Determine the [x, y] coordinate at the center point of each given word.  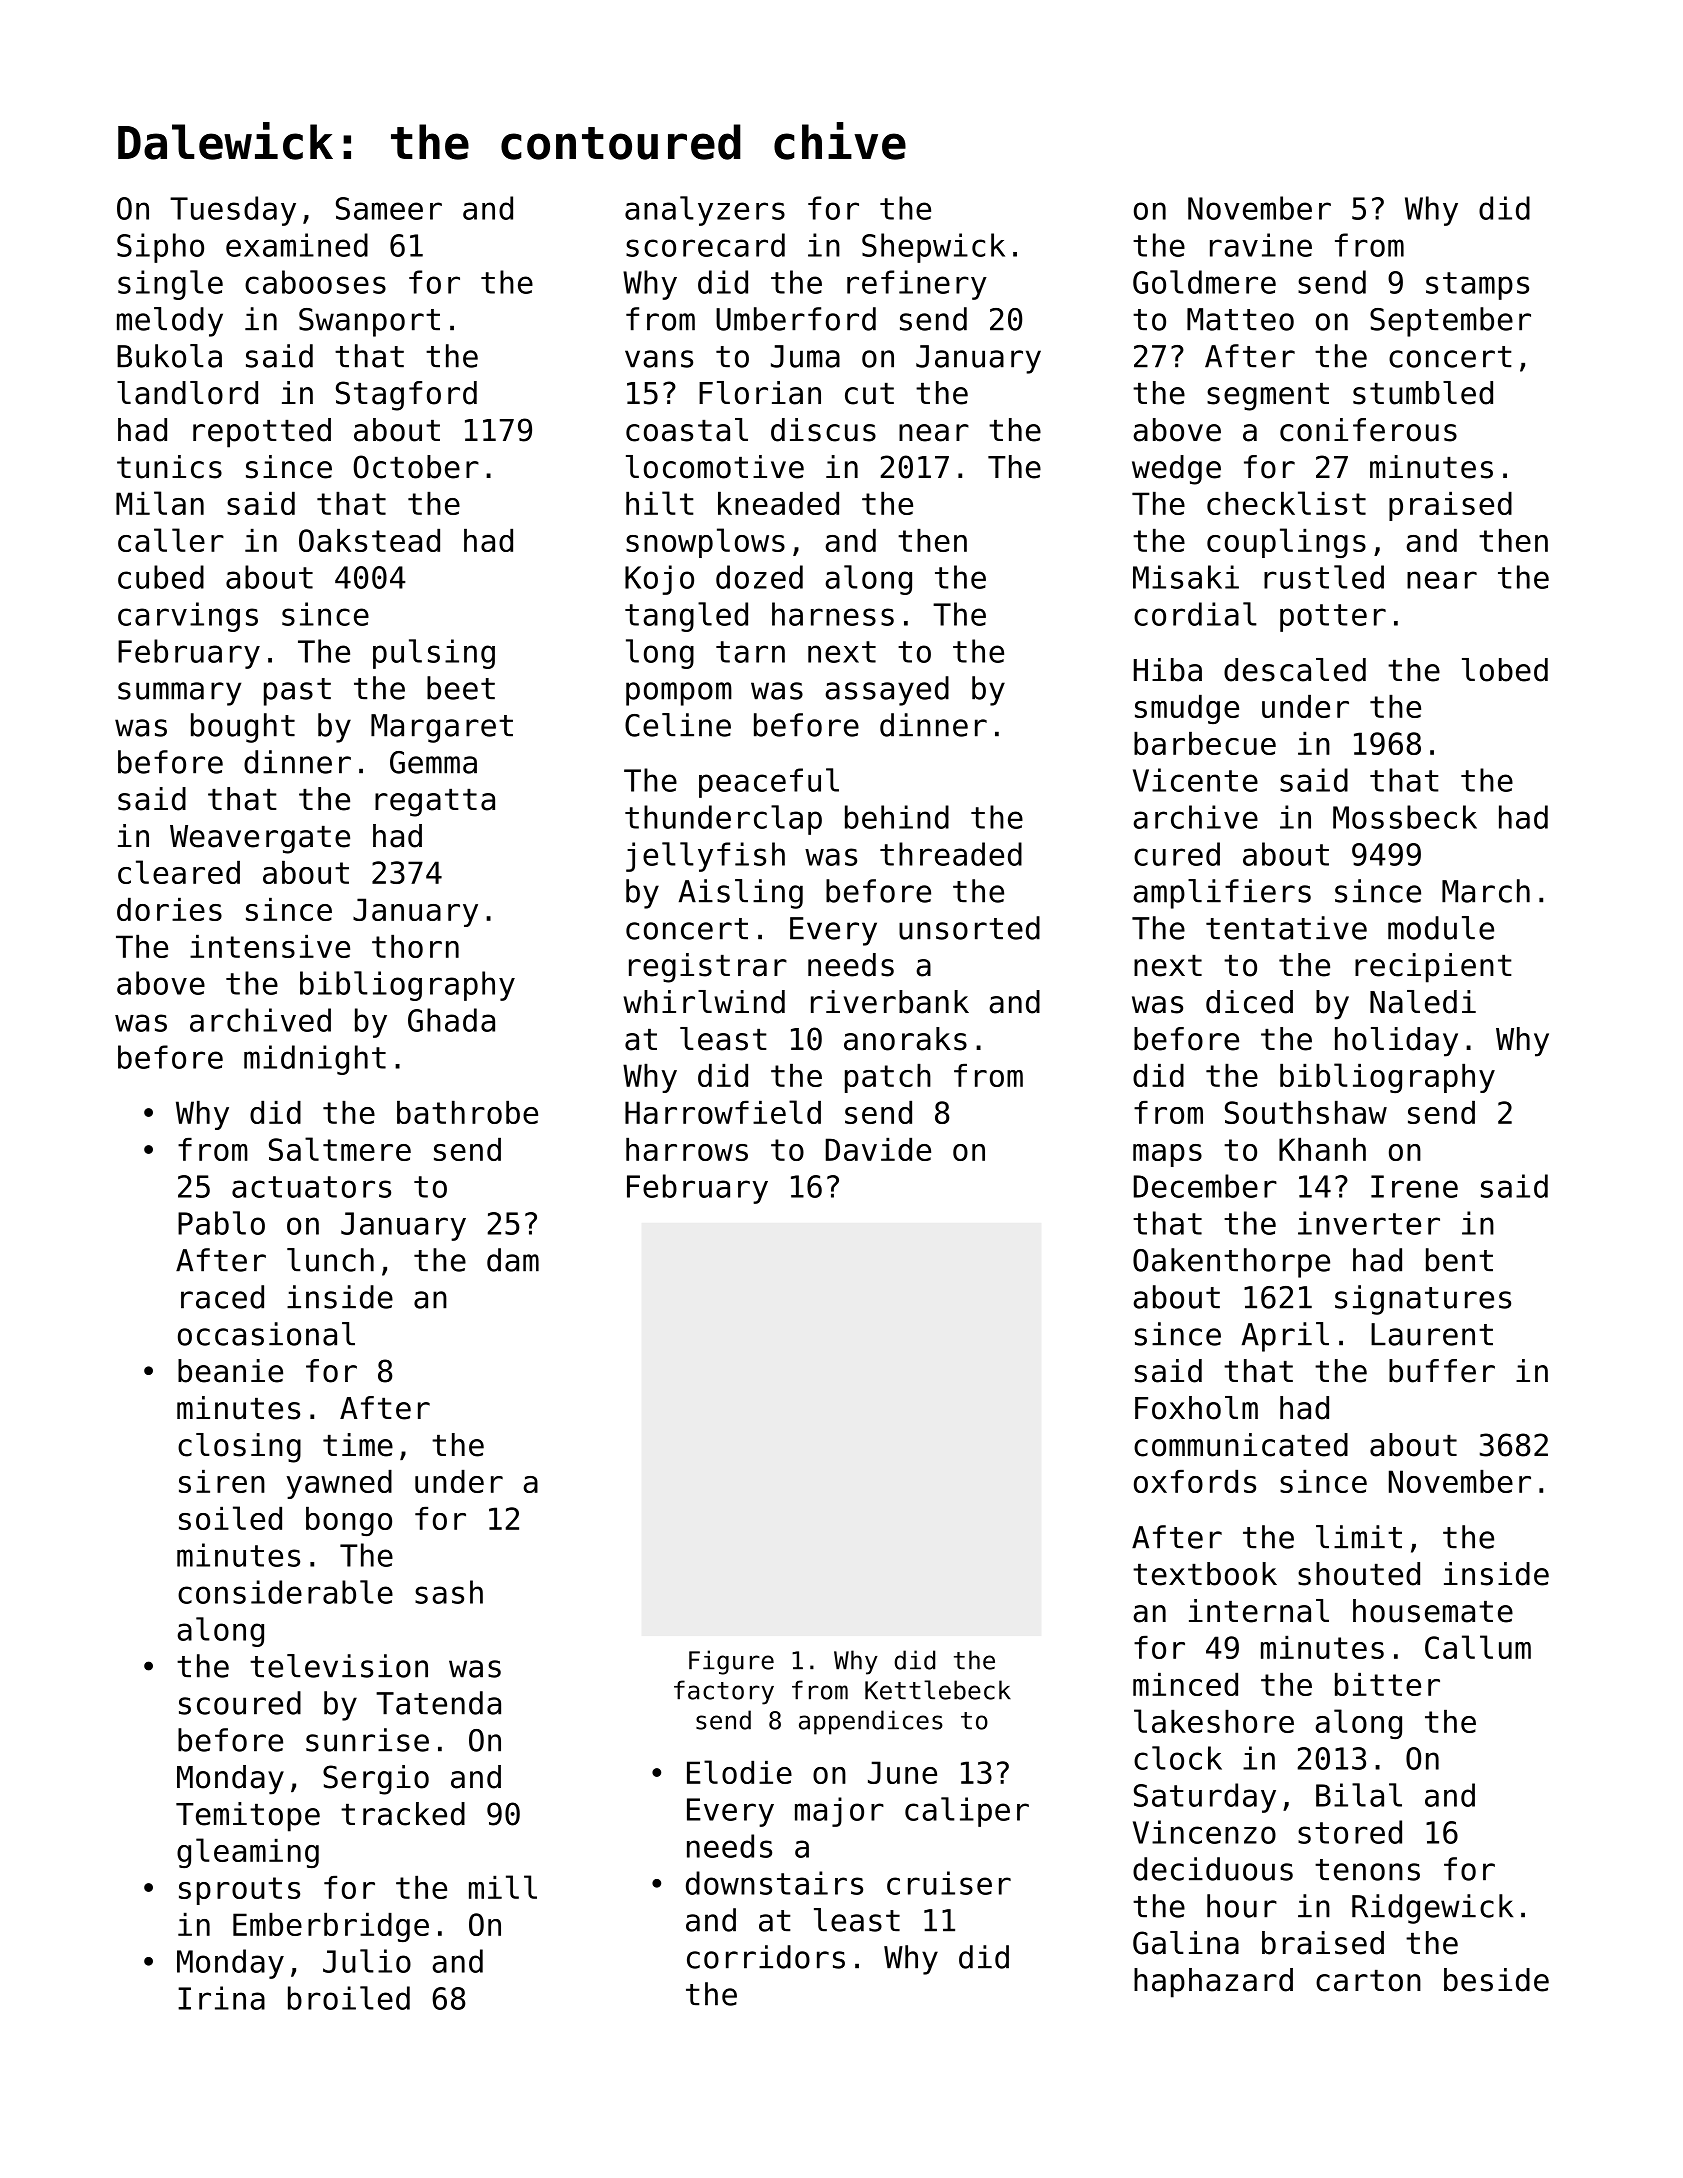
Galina [1186, 1943]
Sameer [389, 208]
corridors [766, 1957]
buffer [1442, 1371]
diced [1249, 1002]
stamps [1477, 286]
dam [513, 1260]
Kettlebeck [938, 1690]
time [358, 1445]
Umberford [796, 319]
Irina [221, 1998]
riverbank [890, 1002]
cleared [179, 872]
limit [1359, 1537]
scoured [240, 1703]
